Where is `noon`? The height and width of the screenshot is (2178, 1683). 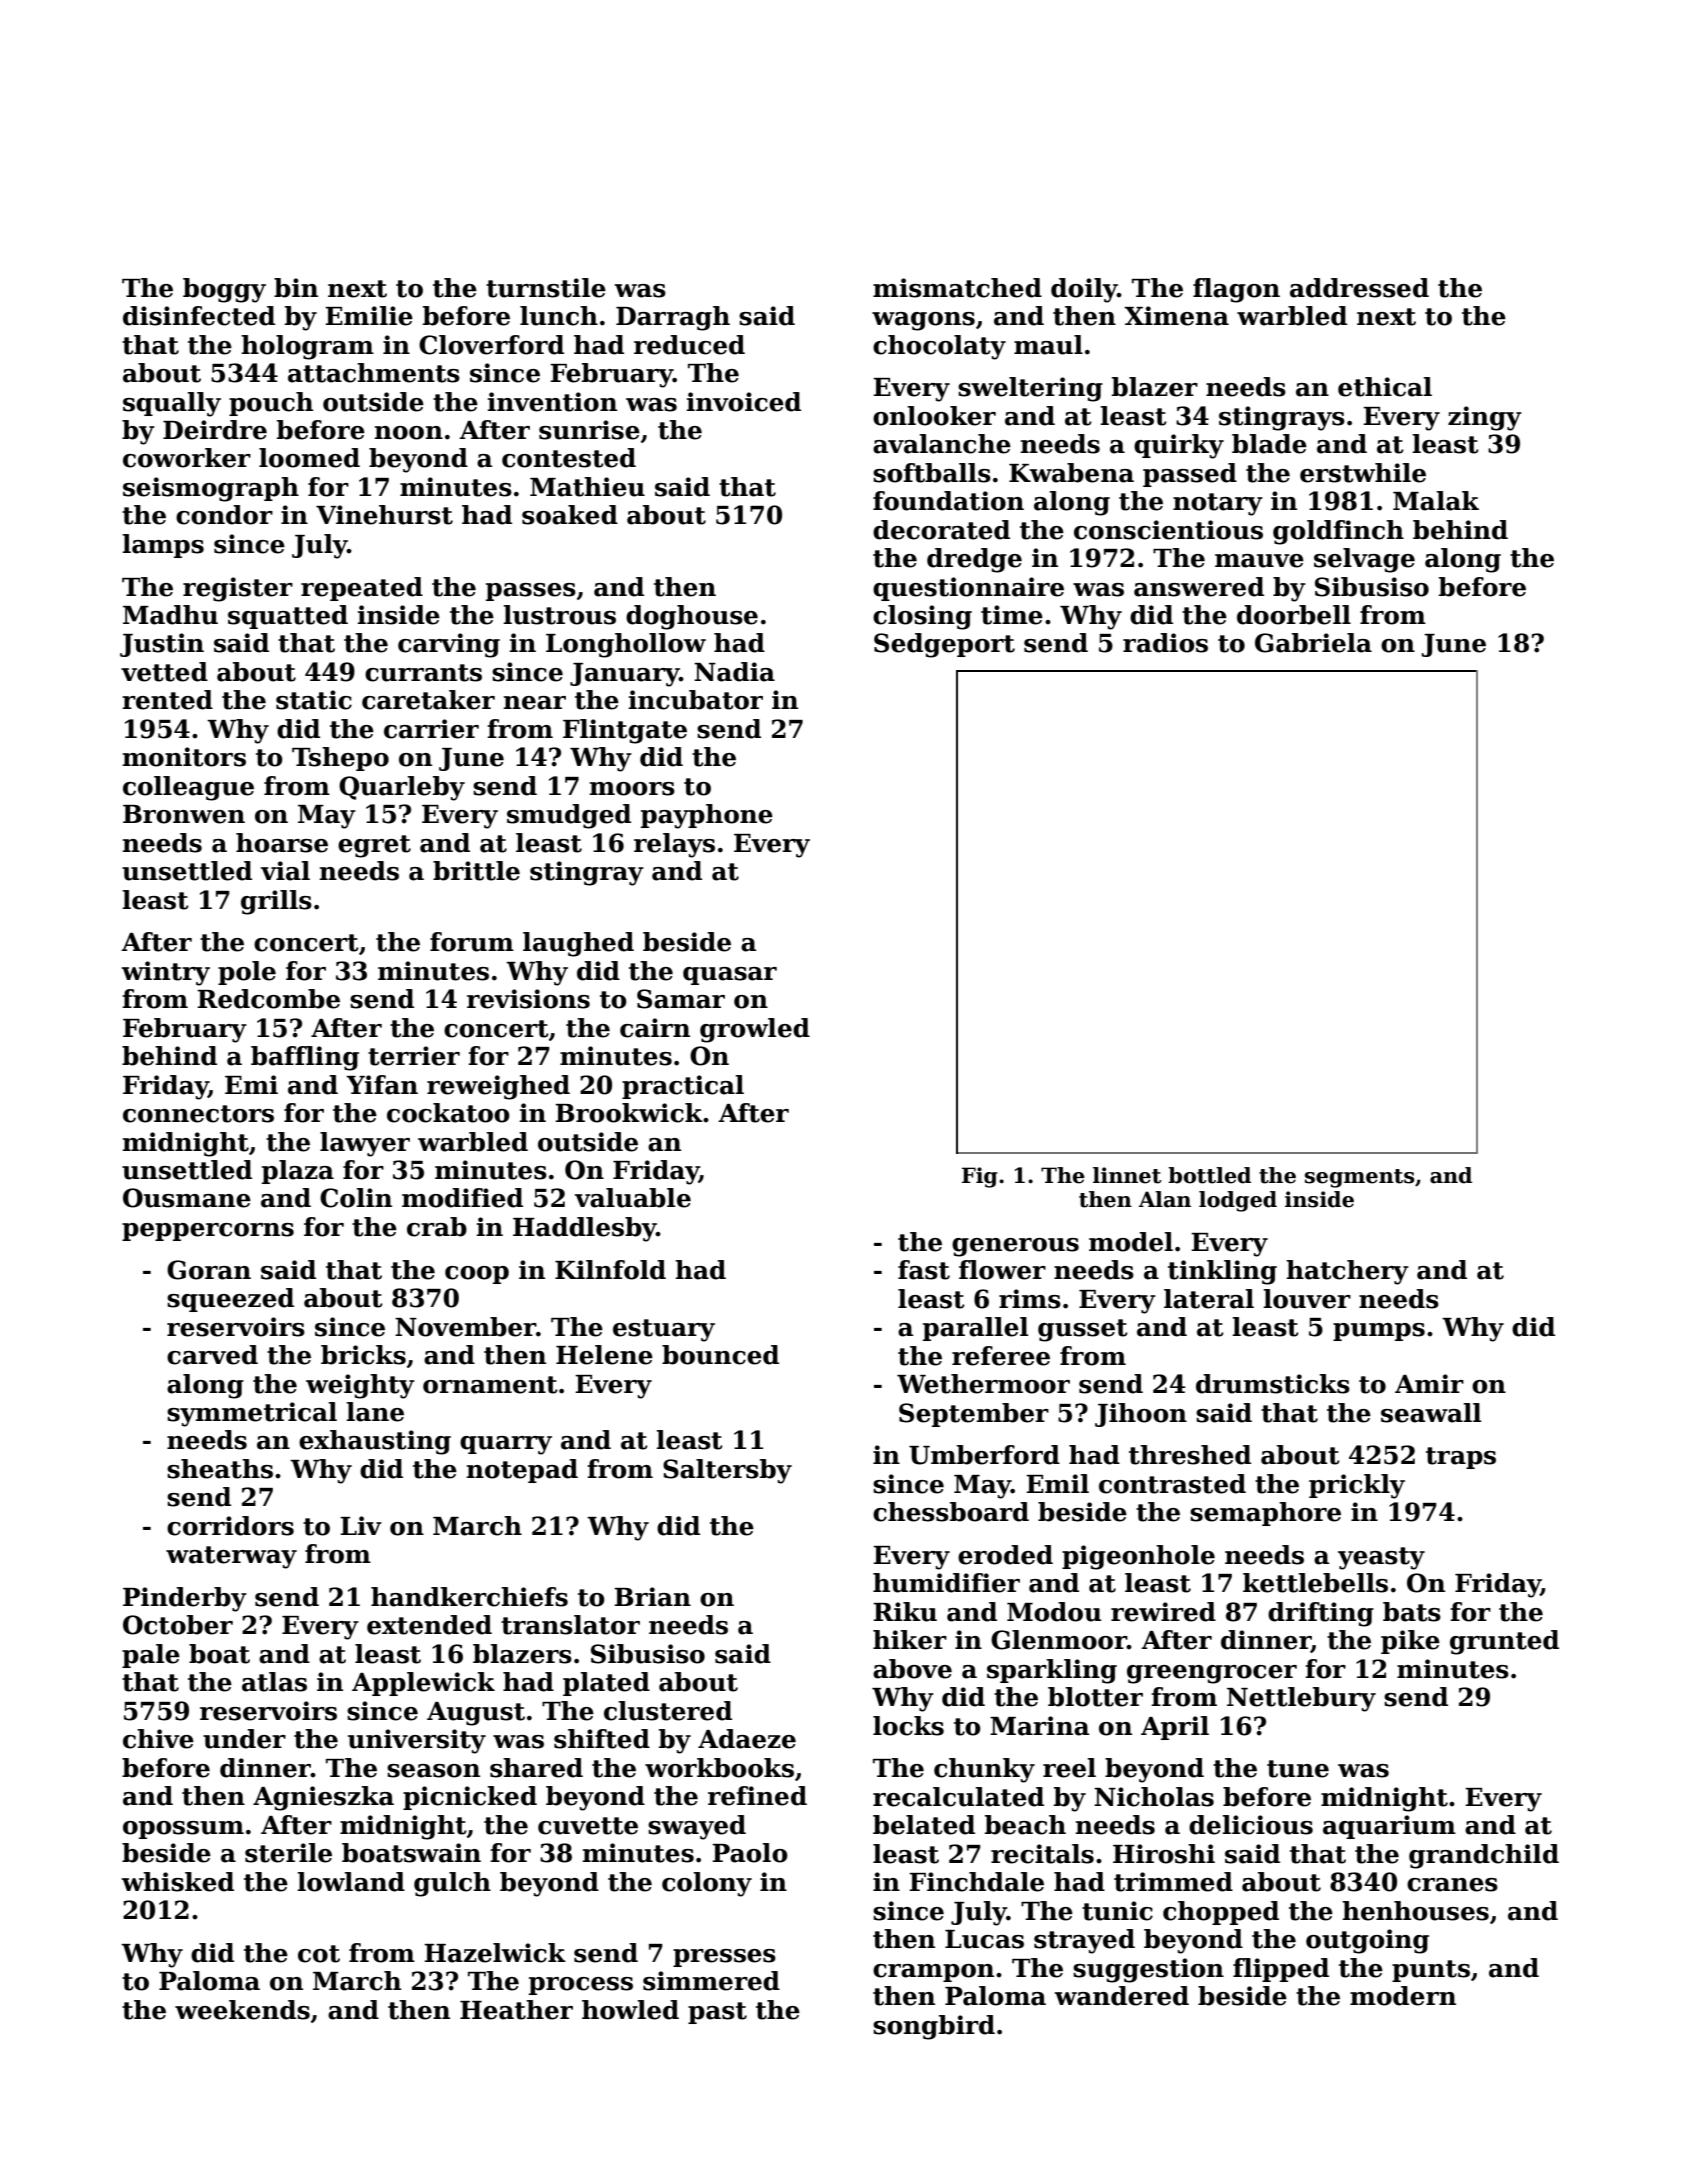
noon is located at coordinates (408, 433).
